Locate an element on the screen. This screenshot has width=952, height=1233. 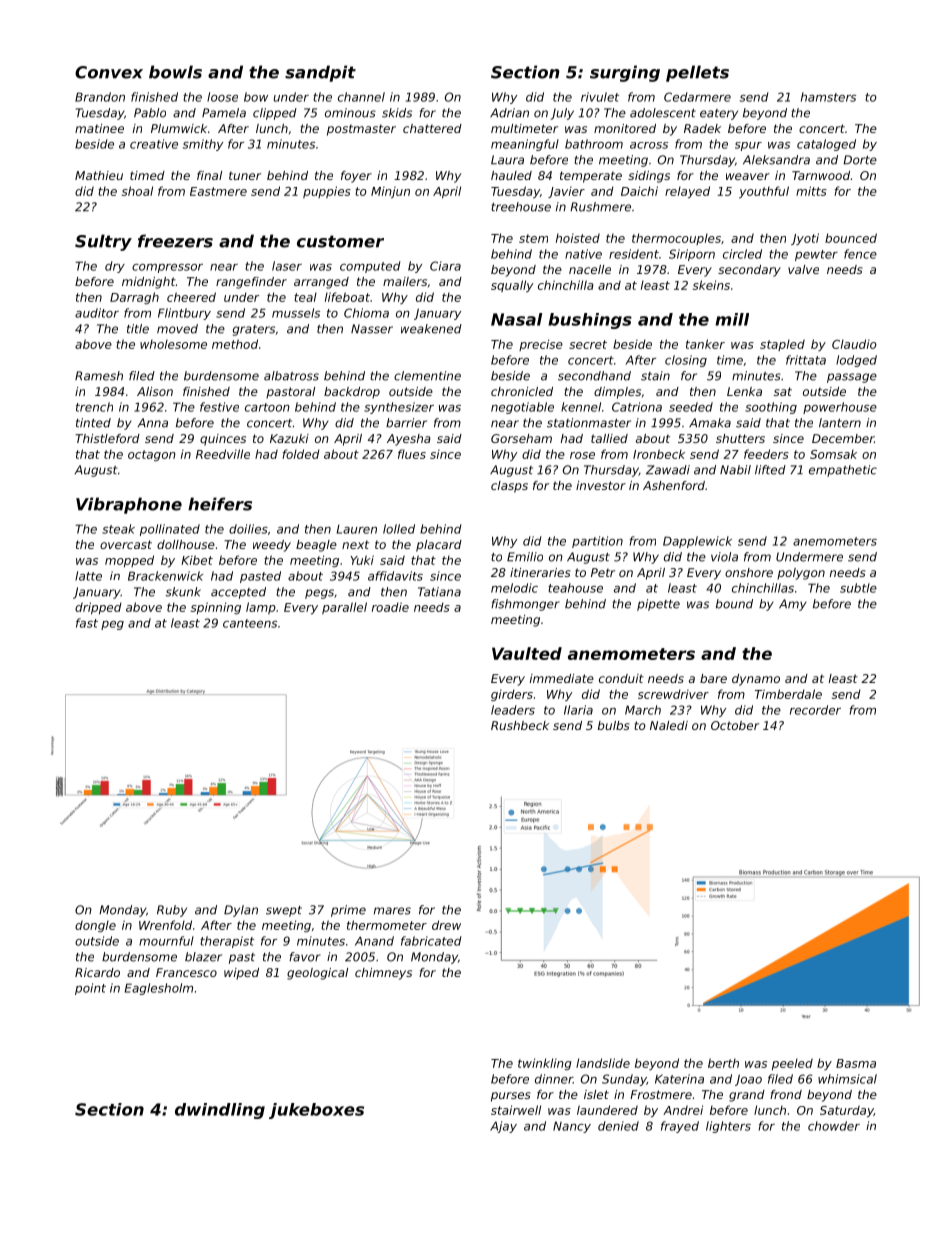
pollinated is located at coordinates (170, 530).
